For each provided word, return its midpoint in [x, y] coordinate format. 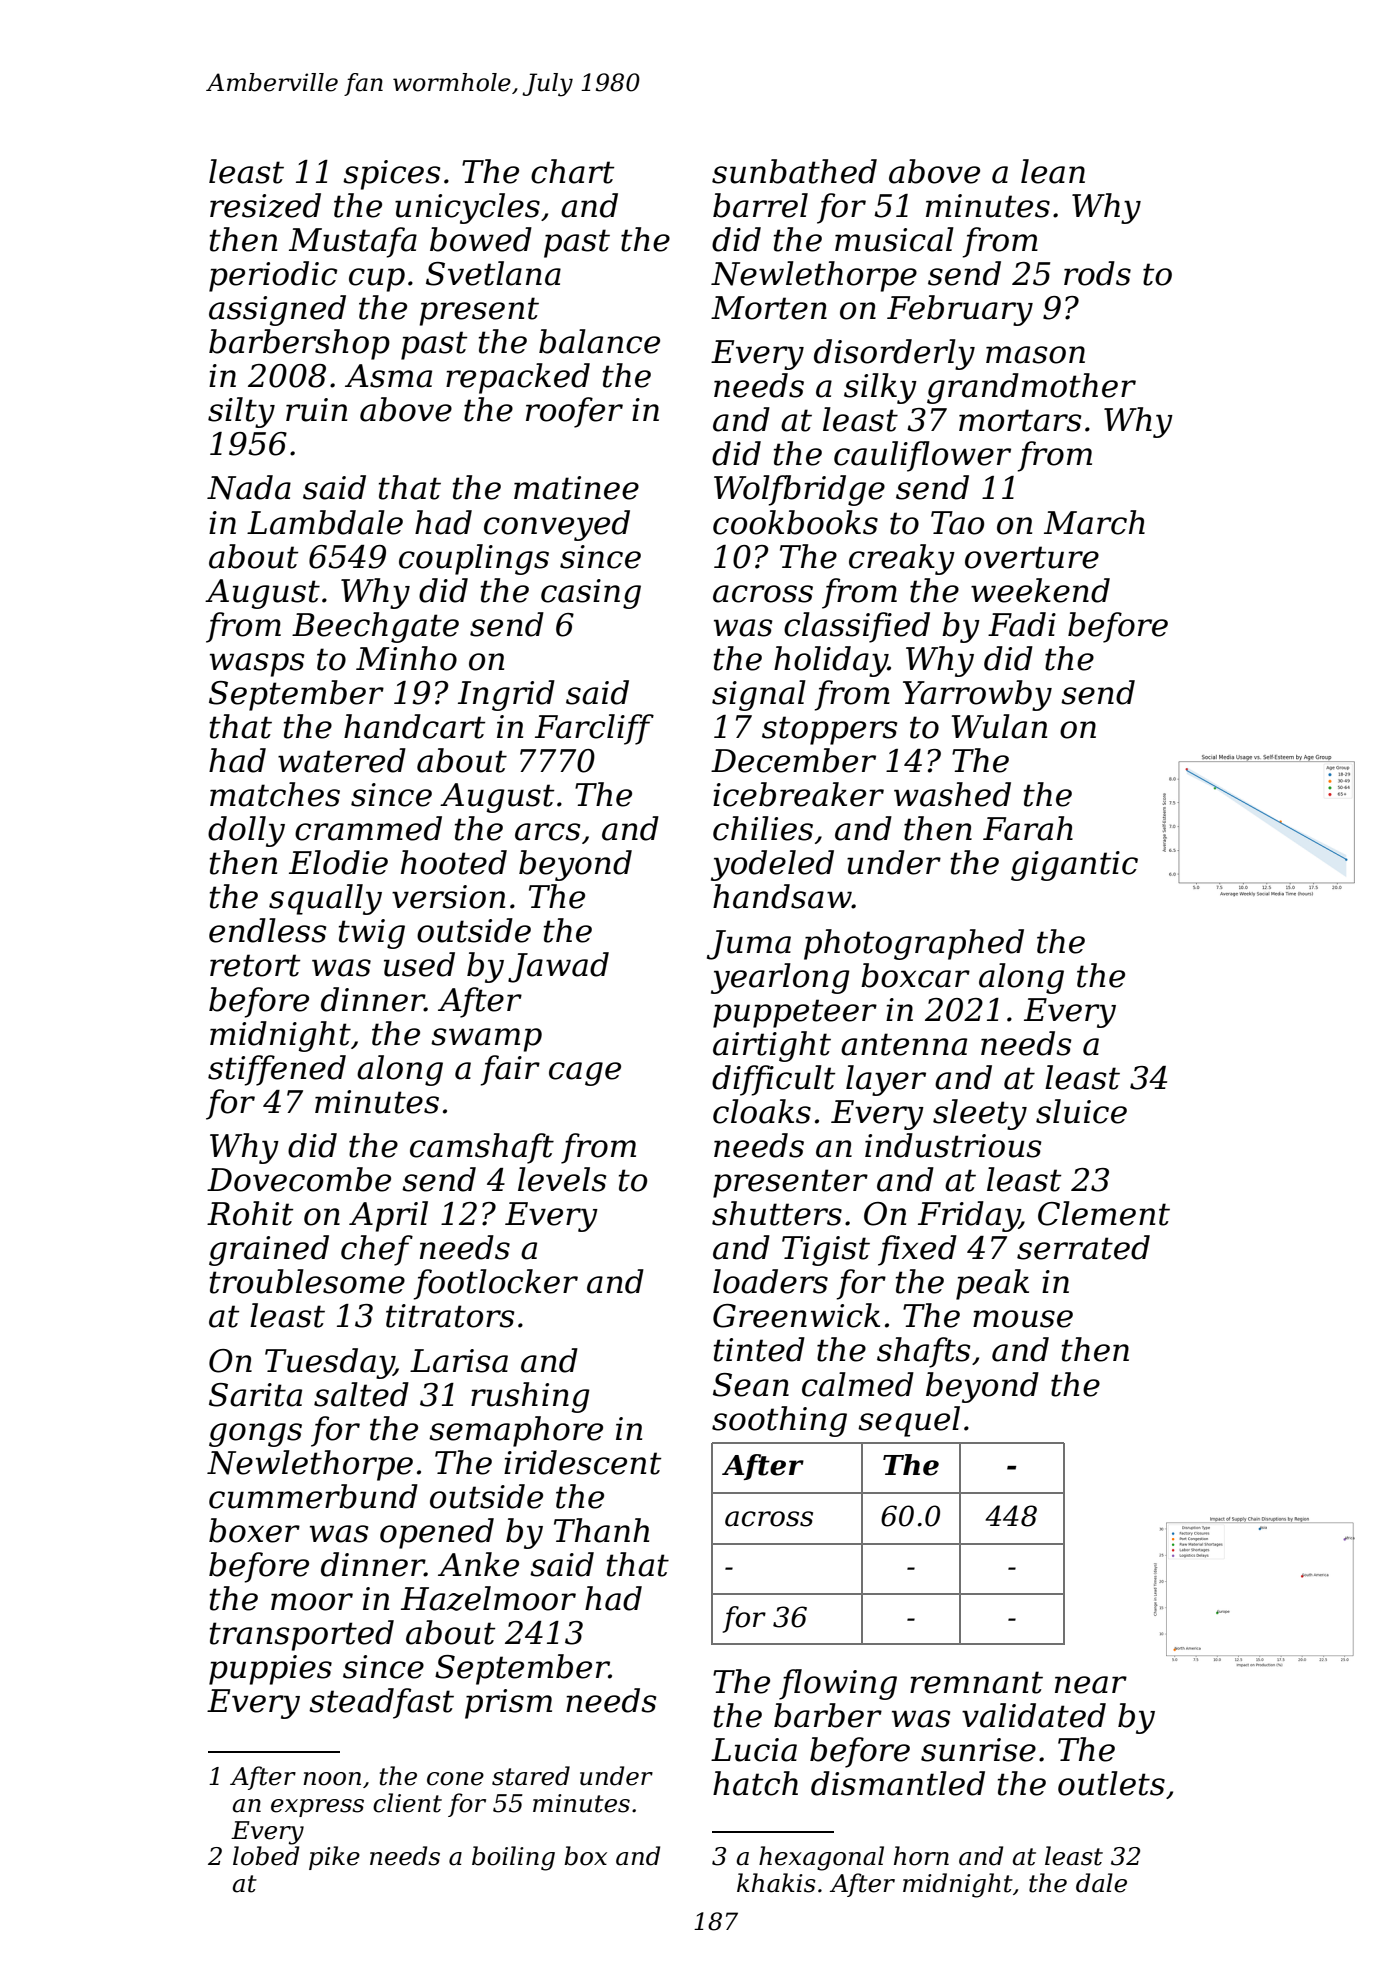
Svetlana [493, 273]
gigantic [1074, 866]
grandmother [1031, 388]
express [317, 1808]
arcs [547, 832]
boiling [513, 1858]
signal [759, 695]
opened [437, 1533]
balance [599, 341]
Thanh [601, 1530]
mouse [1023, 1319]
